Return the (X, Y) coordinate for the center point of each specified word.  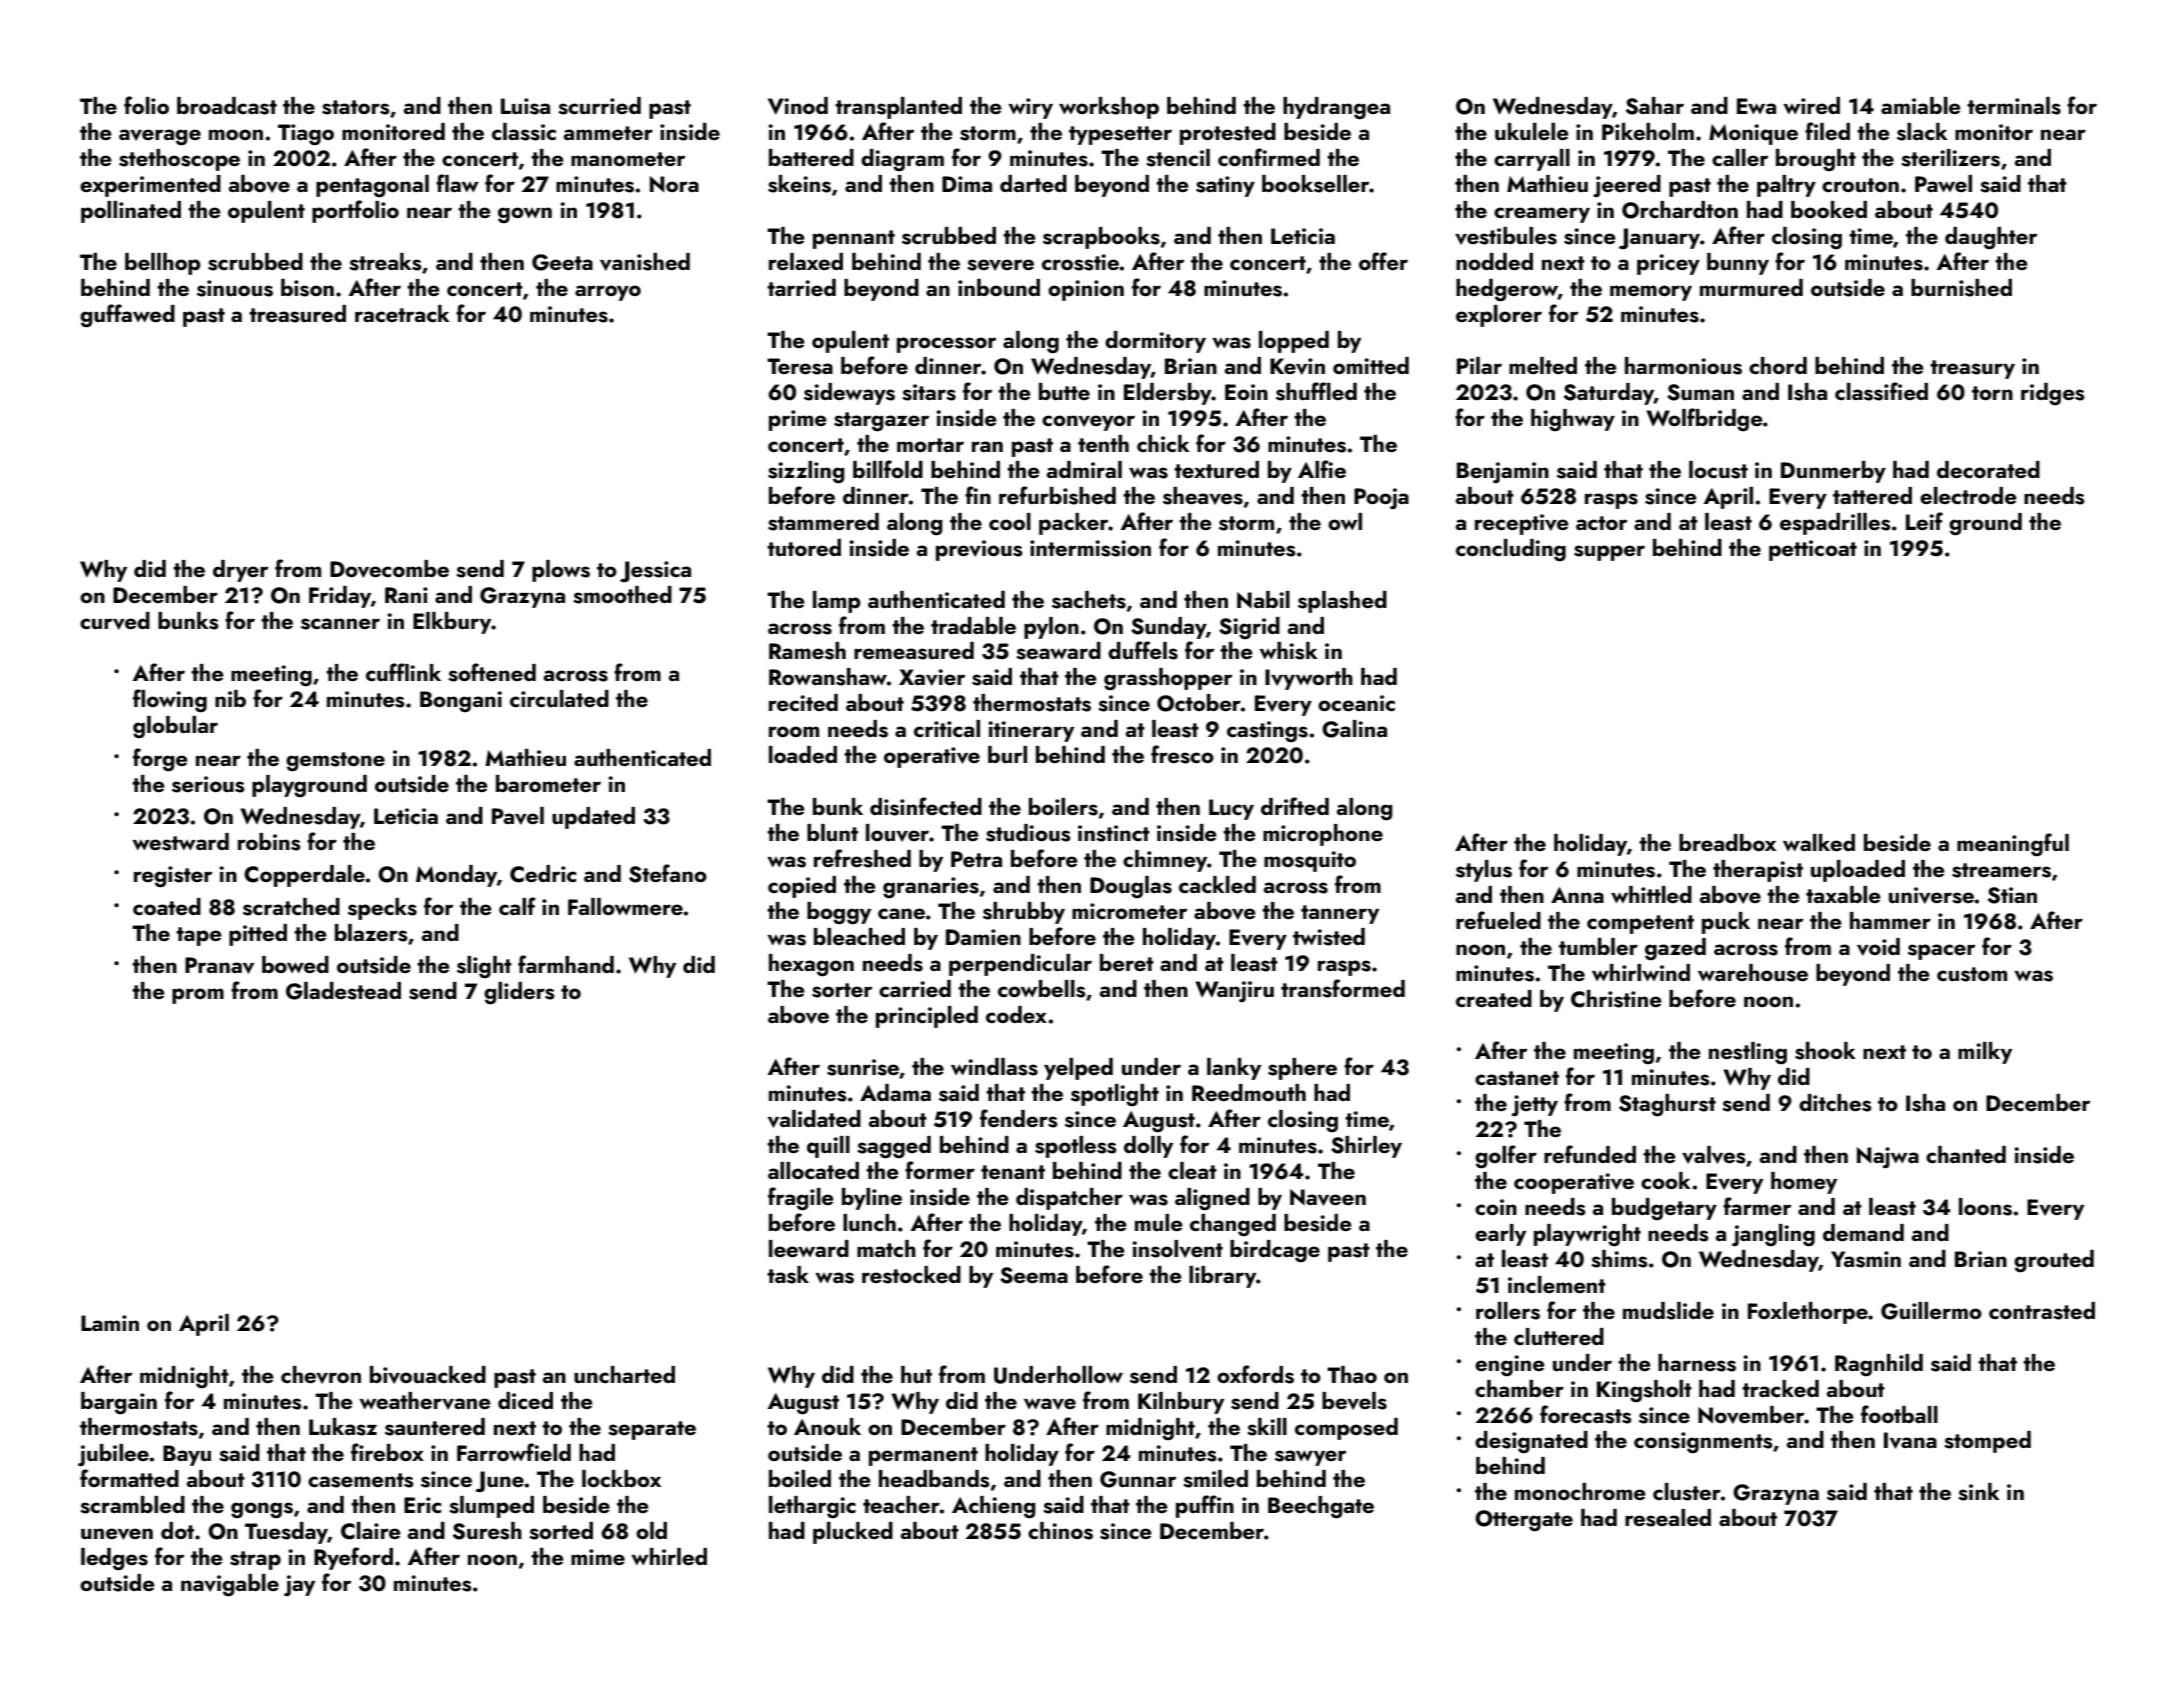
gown (525, 215)
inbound (999, 287)
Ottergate (1524, 1521)
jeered (1627, 186)
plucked (853, 1533)
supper (1609, 553)
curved (115, 621)
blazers (371, 933)
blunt (832, 832)
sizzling (806, 472)
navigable (230, 1585)
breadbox (1727, 842)
